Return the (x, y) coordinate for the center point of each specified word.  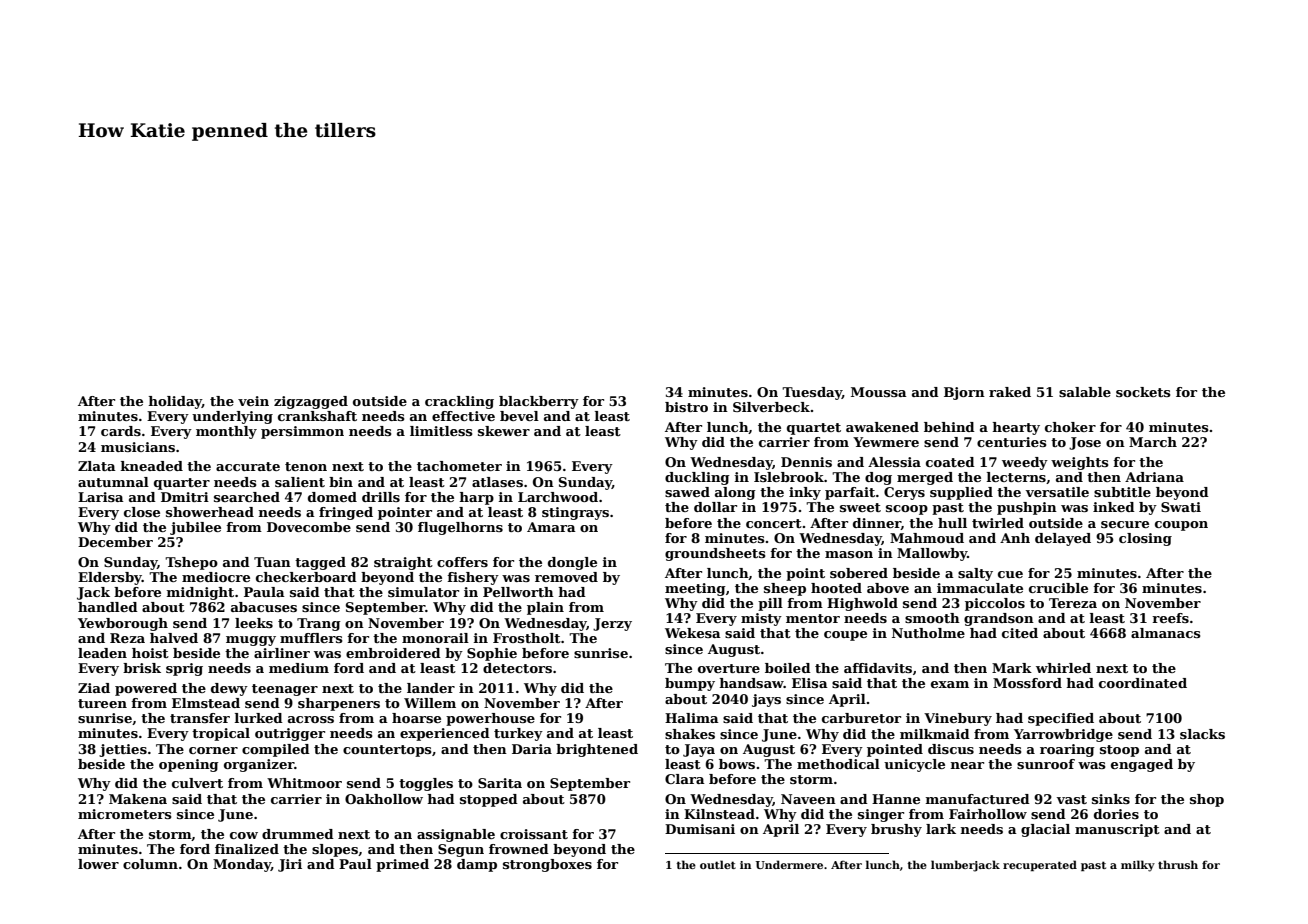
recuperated (1040, 865)
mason (849, 554)
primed (402, 865)
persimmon (302, 432)
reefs (1170, 618)
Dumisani (700, 829)
